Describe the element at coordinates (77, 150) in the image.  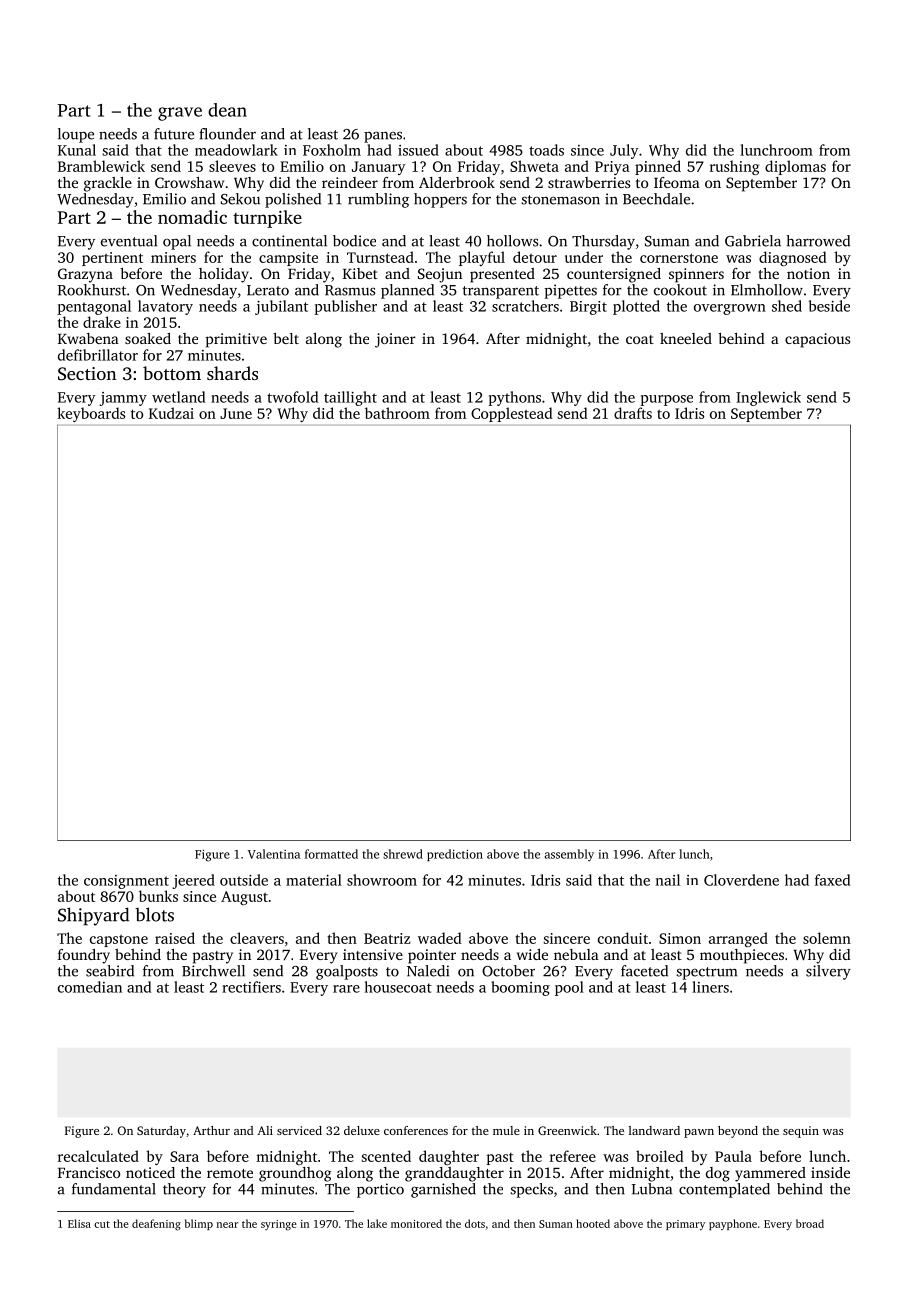
I see `Kunal` at that location.
